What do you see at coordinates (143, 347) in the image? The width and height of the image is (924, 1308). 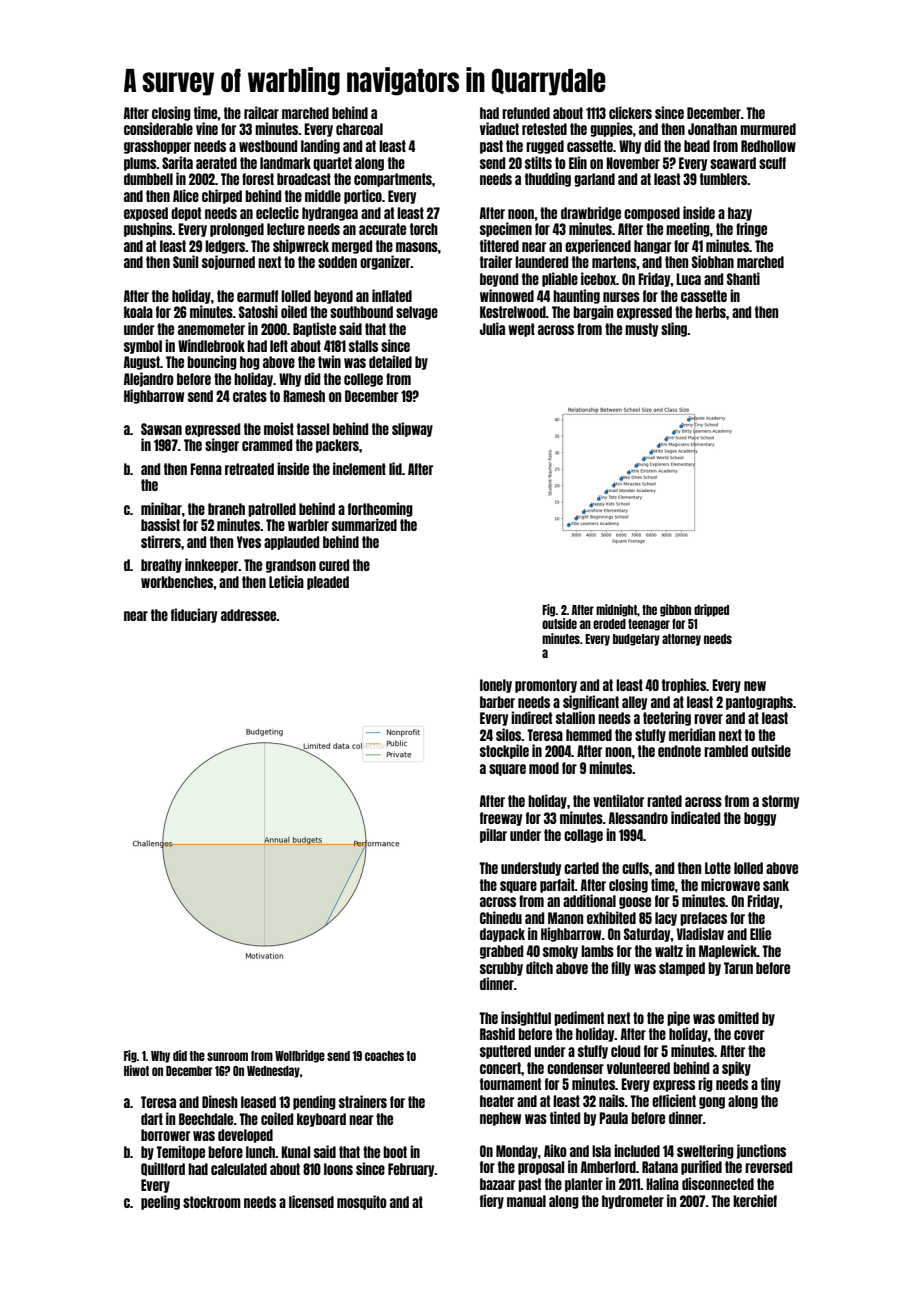 I see `symbol` at bounding box center [143, 347].
